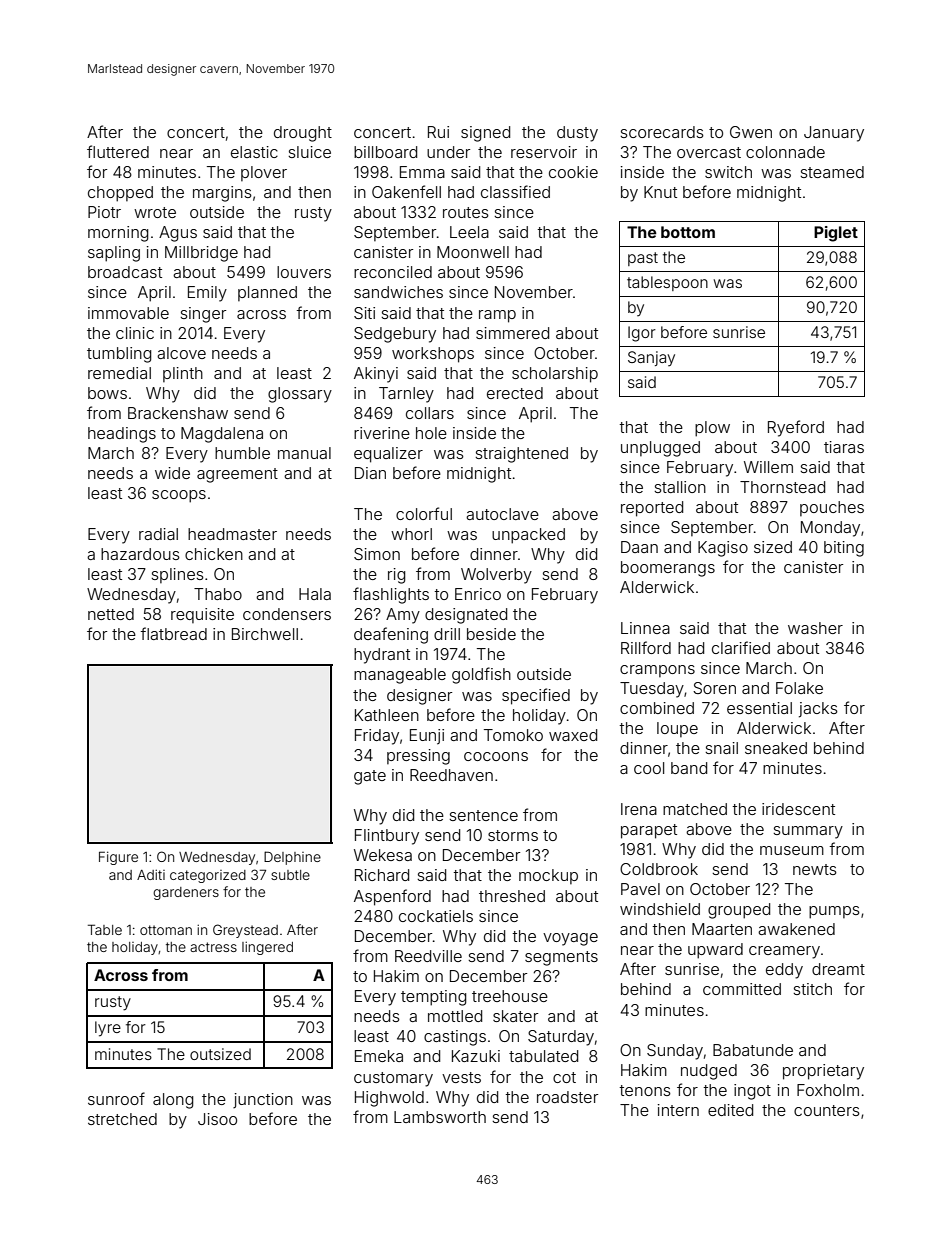 The height and width of the document is (1233, 952). Describe the element at coordinates (796, 428) in the document. I see `Ryeford` at that location.
